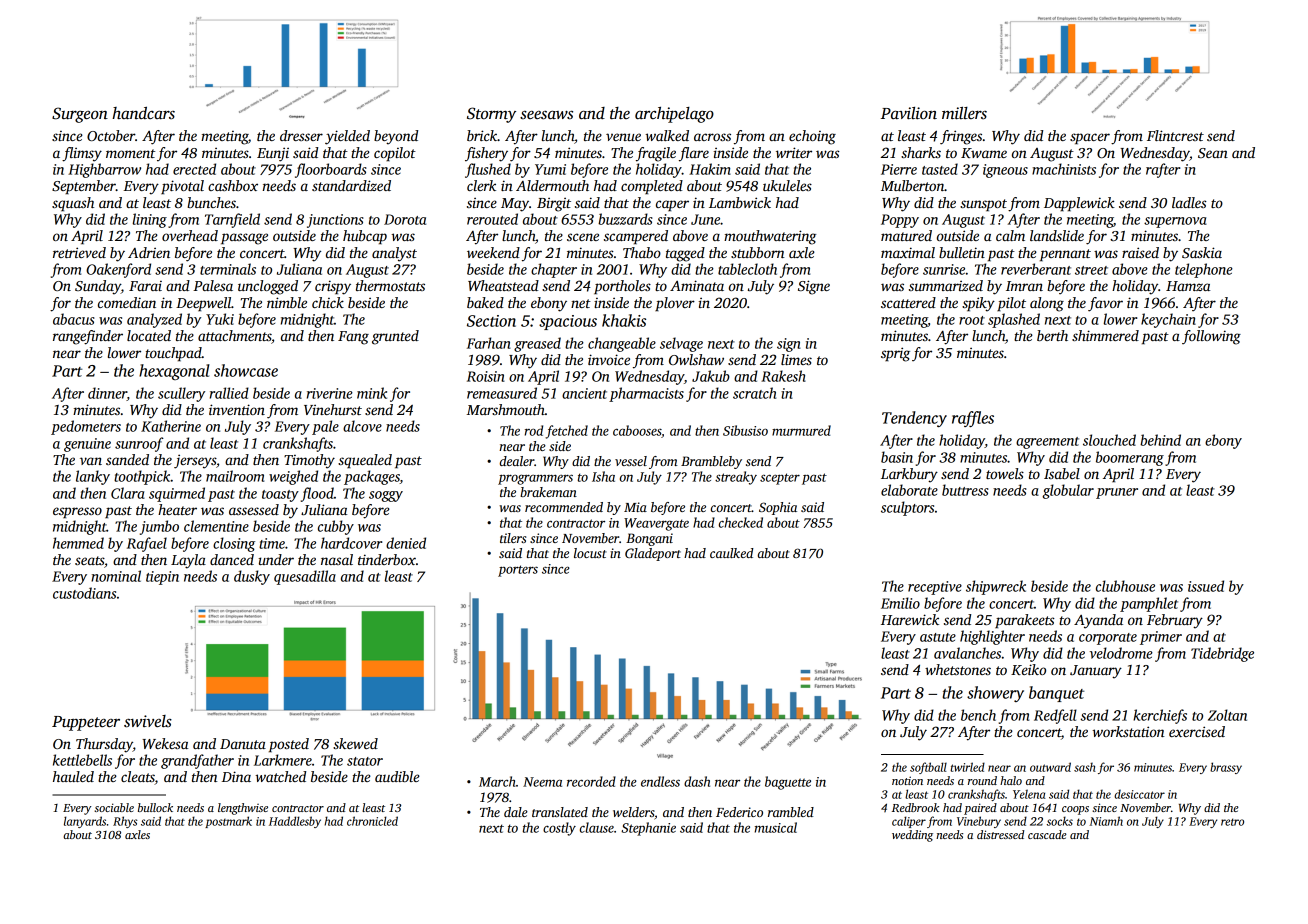  Describe the element at coordinates (86, 427) in the screenshot. I see `pedometers` at that location.
